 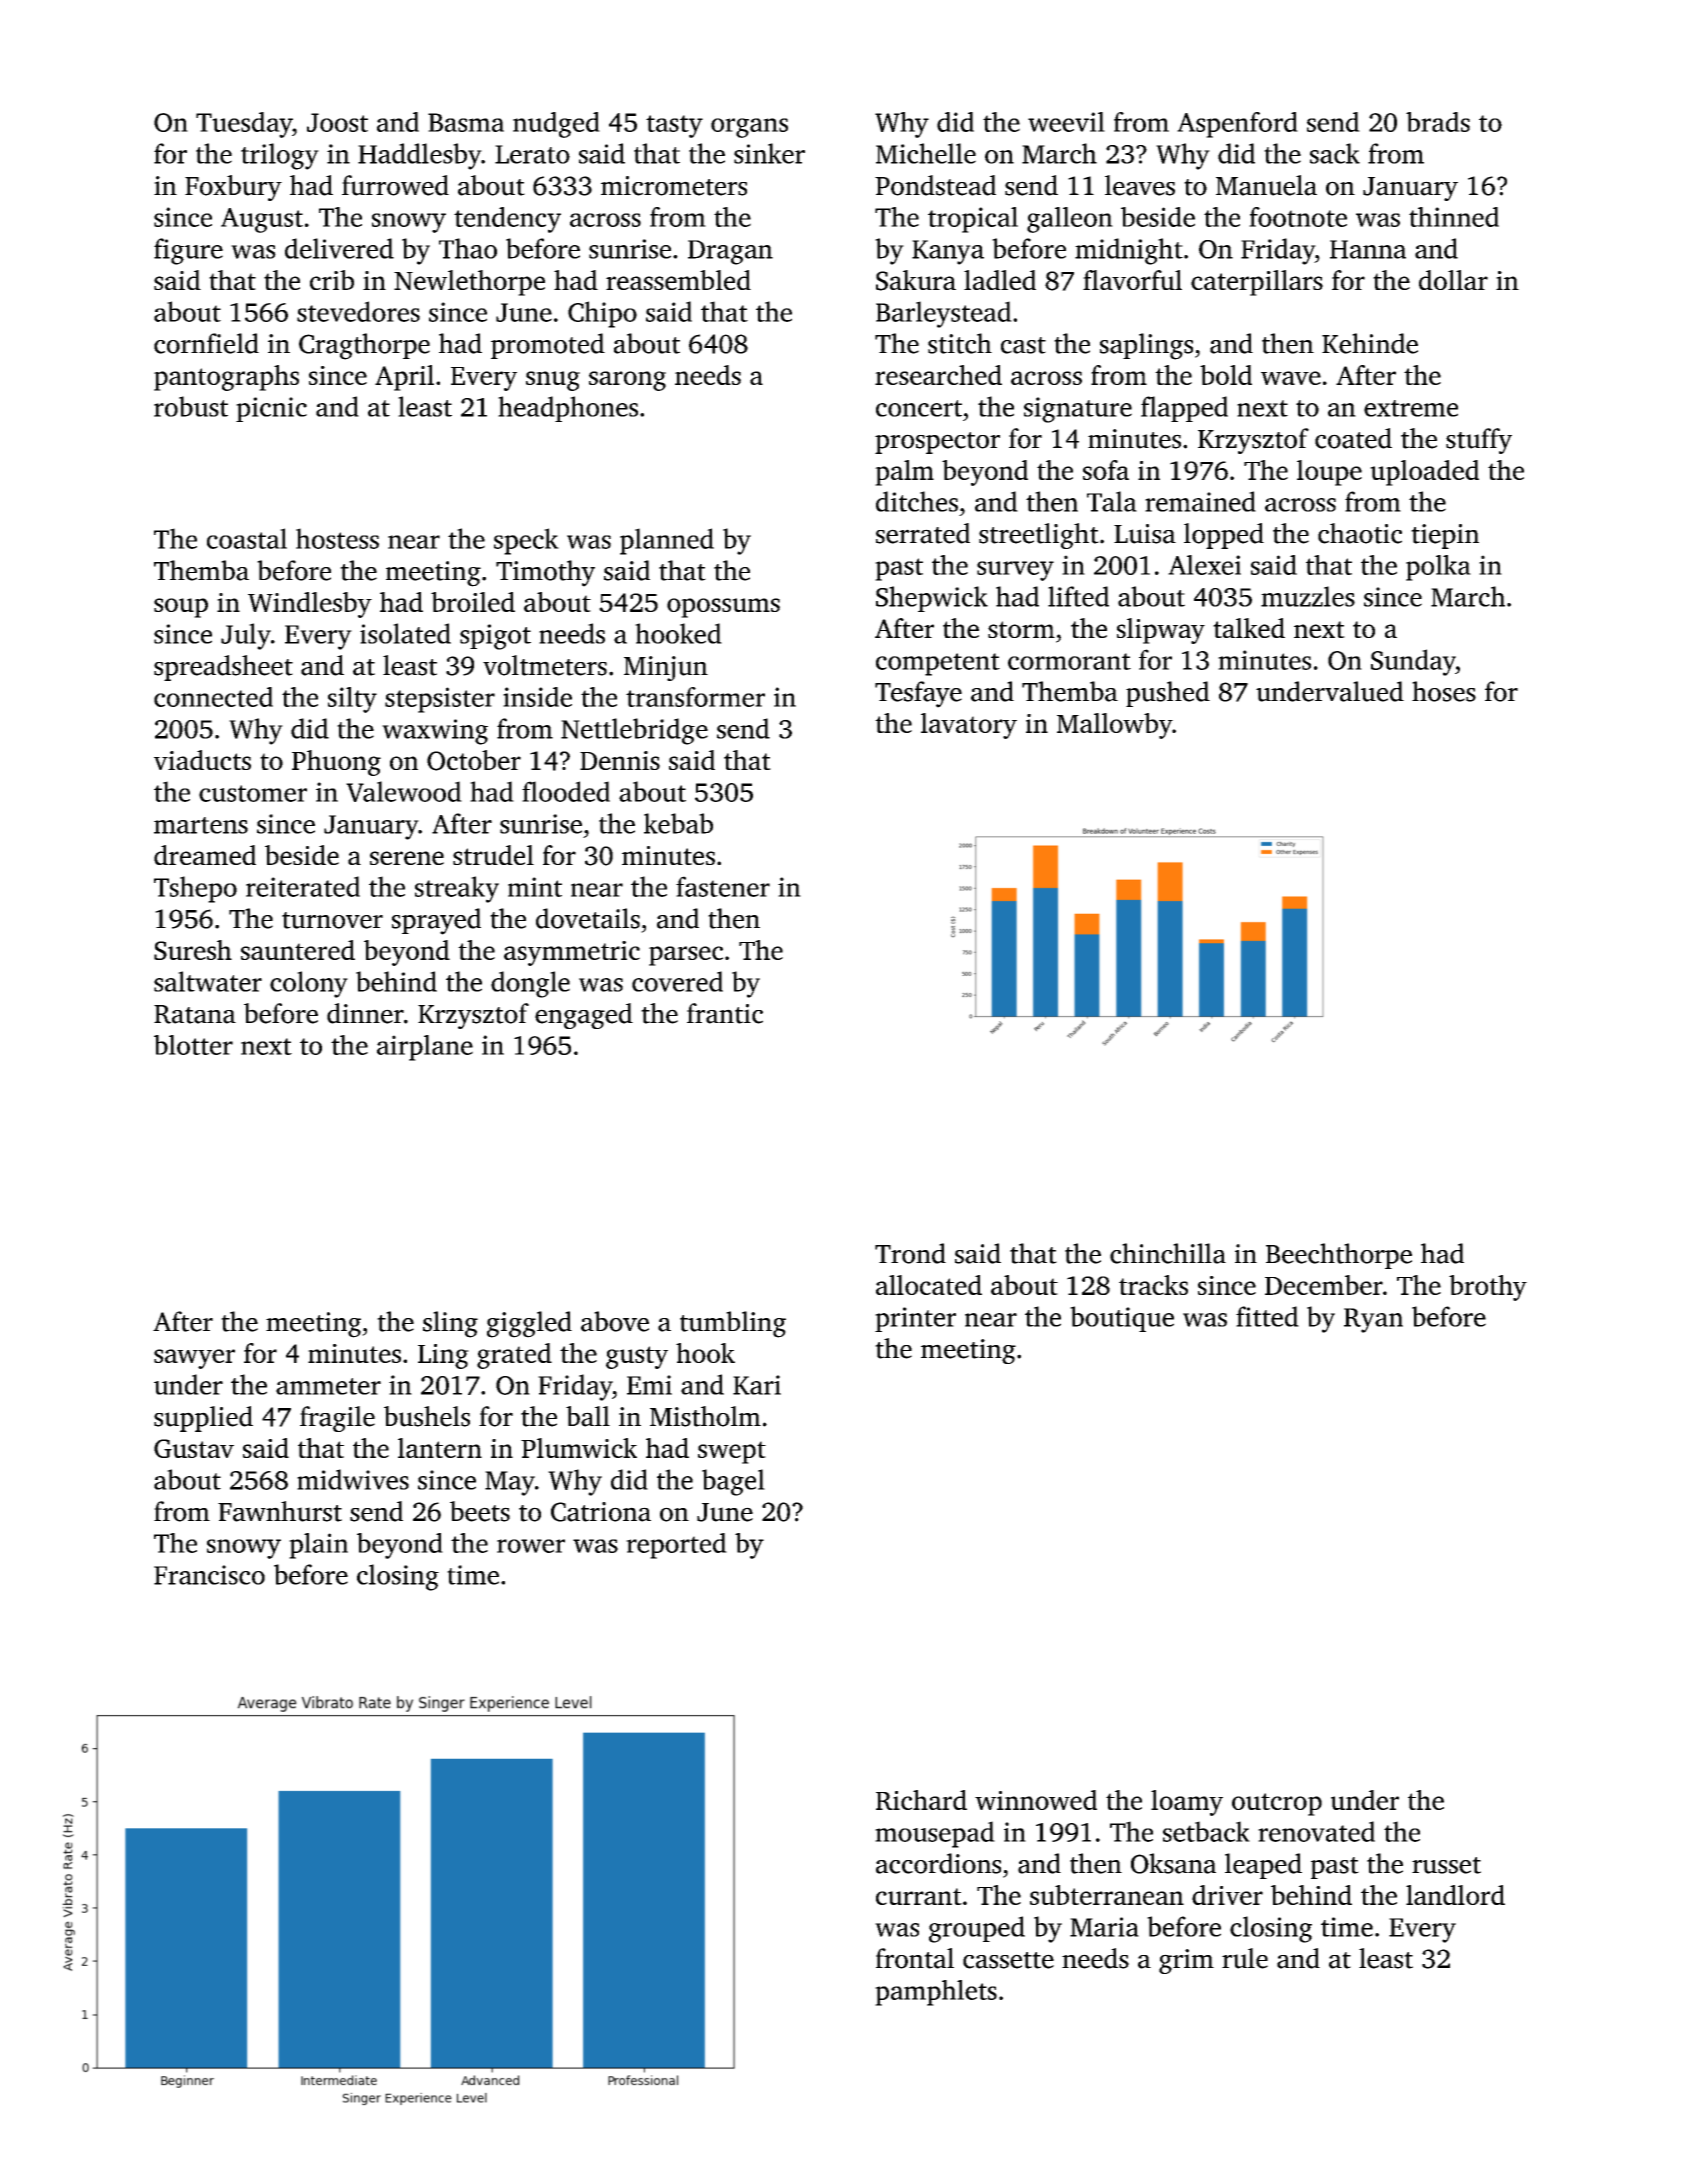 What do you see at coordinates (1438, 122) in the screenshot?
I see `brads` at bounding box center [1438, 122].
